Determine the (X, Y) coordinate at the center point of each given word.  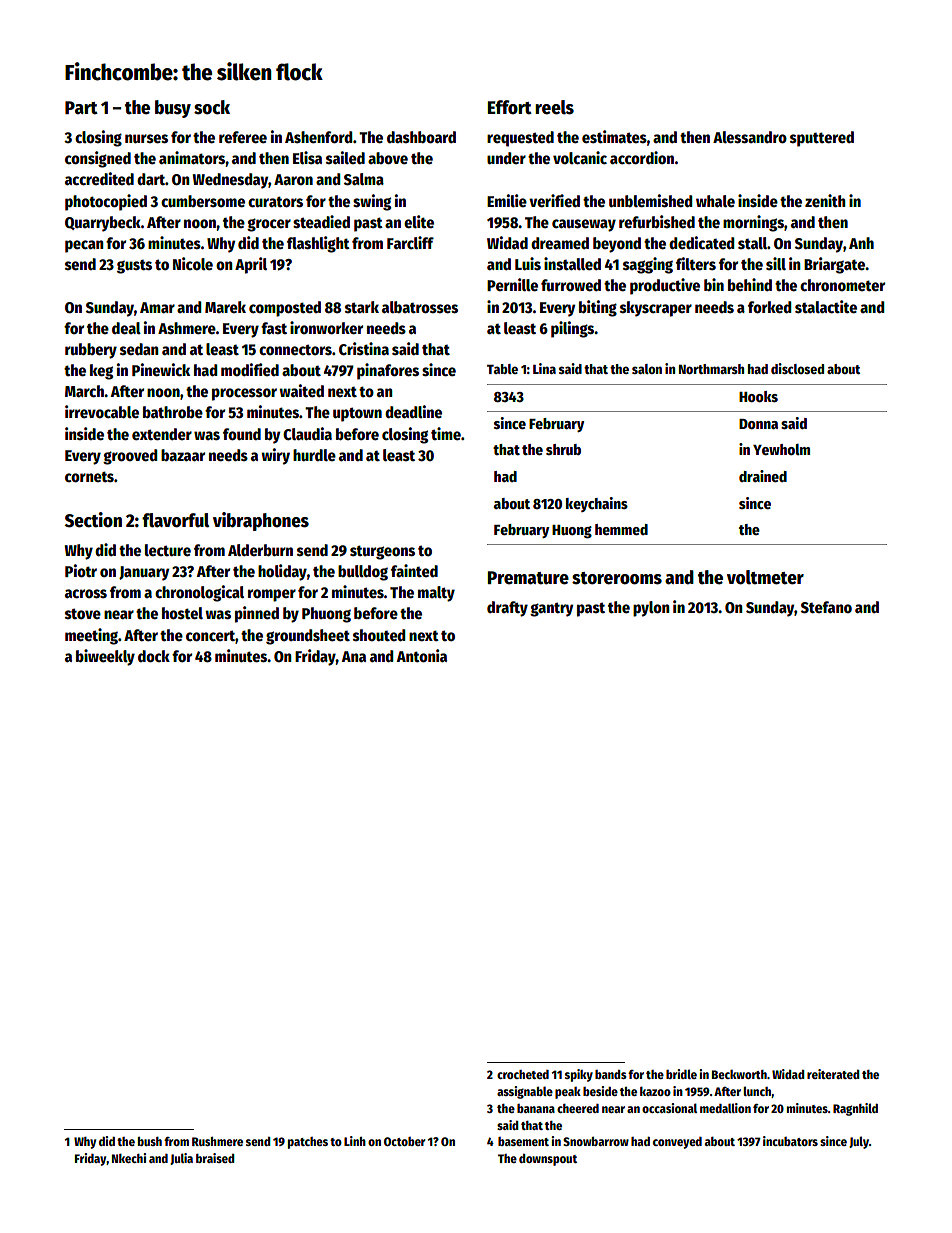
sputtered (822, 139)
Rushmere (217, 1141)
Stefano (826, 607)
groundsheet (308, 637)
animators (192, 158)
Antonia (422, 656)
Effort (509, 107)
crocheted (523, 1074)
